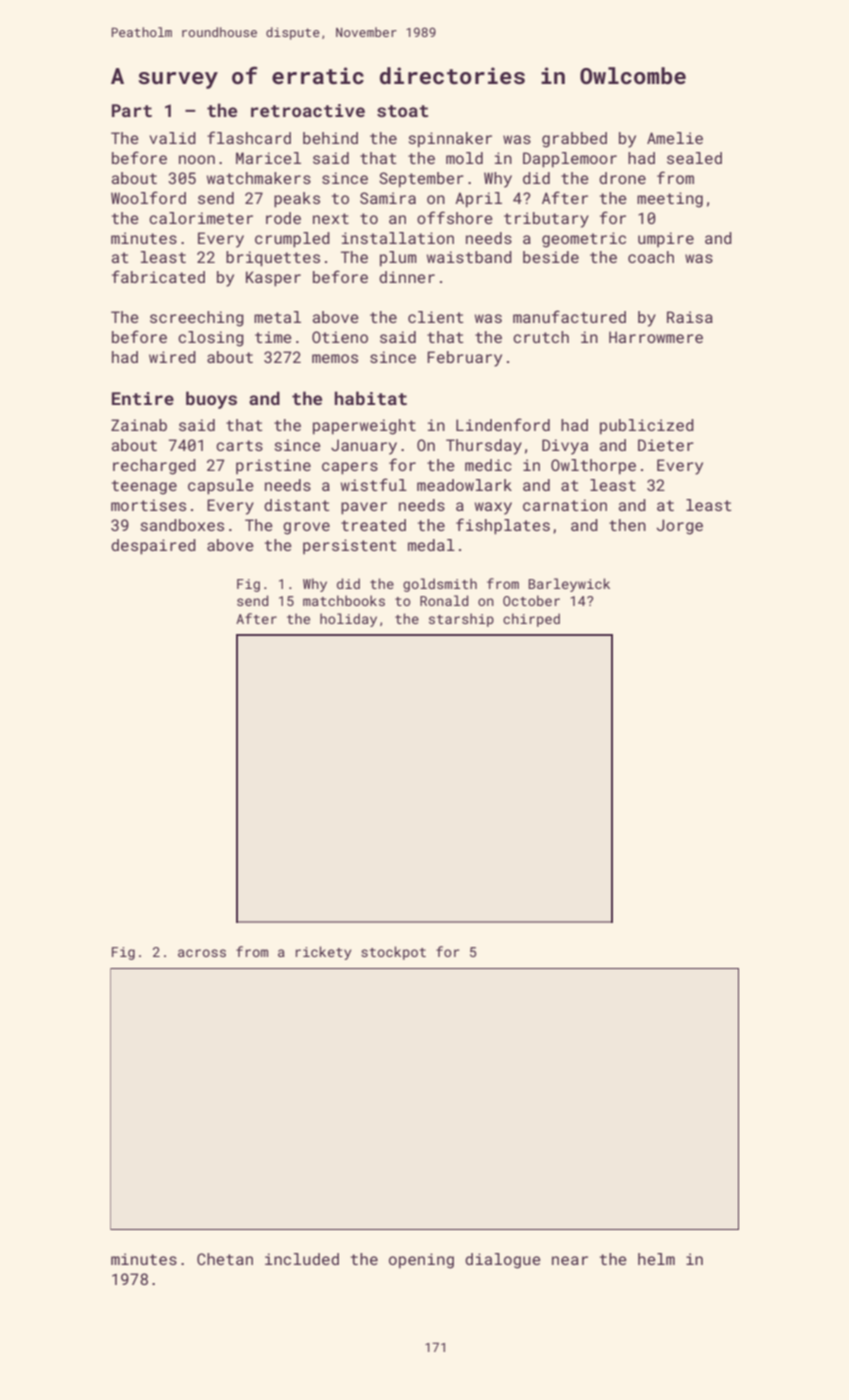  What do you see at coordinates (364, 427) in the image?
I see `paperweight` at bounding box center [364, 427].
